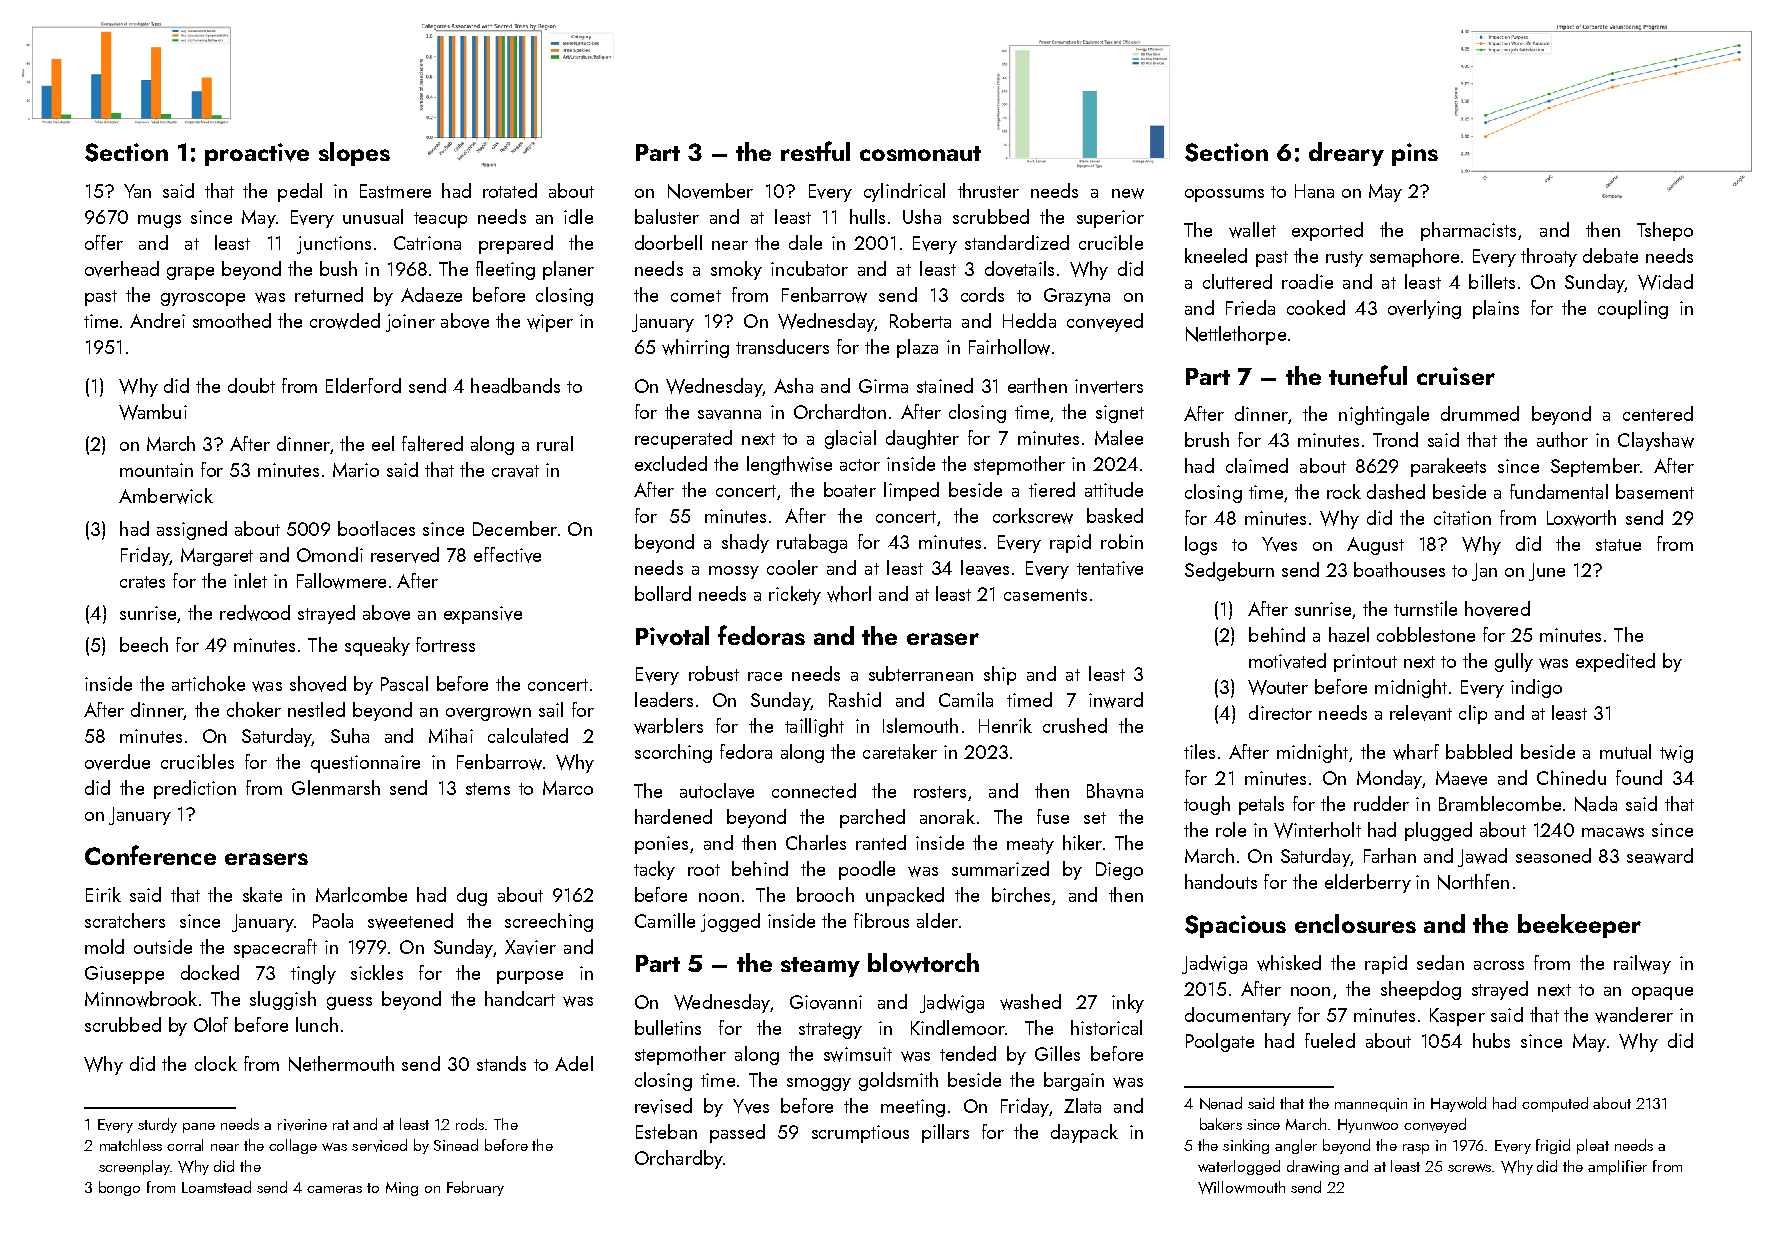 The width and height of the document is (1778, 1257). What do you see at coordinates (470, 1124) in the document?
I see `rods` at bounding box center [470, 1124].
